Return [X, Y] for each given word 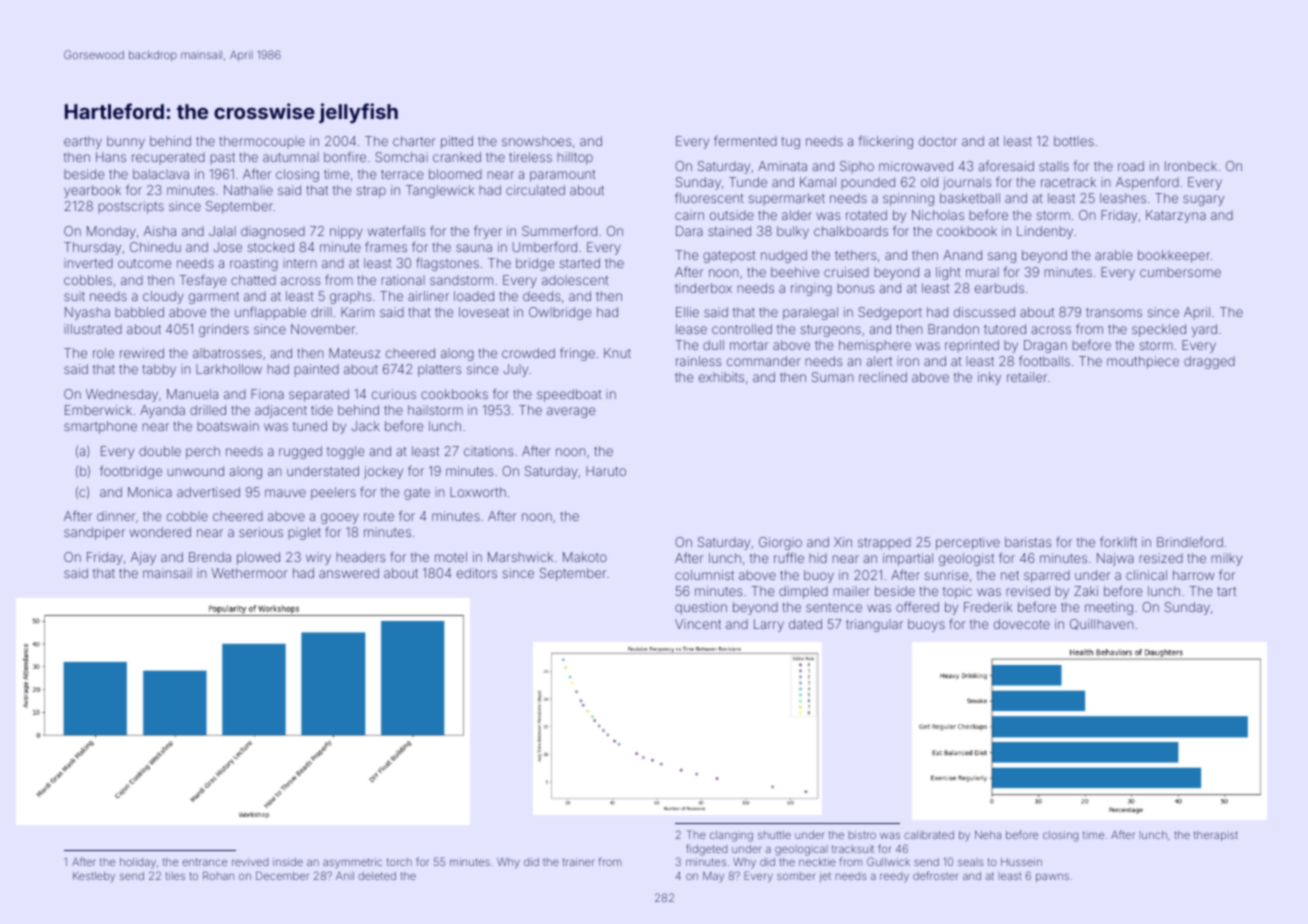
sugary [1203, 200]
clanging [731, 836]
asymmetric [352, 863]
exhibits [721, 377]
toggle [346, 452]
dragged [1209, 362]
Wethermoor [250, 573]
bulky [793, 232]
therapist [1216, 836]
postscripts [131, 207]
